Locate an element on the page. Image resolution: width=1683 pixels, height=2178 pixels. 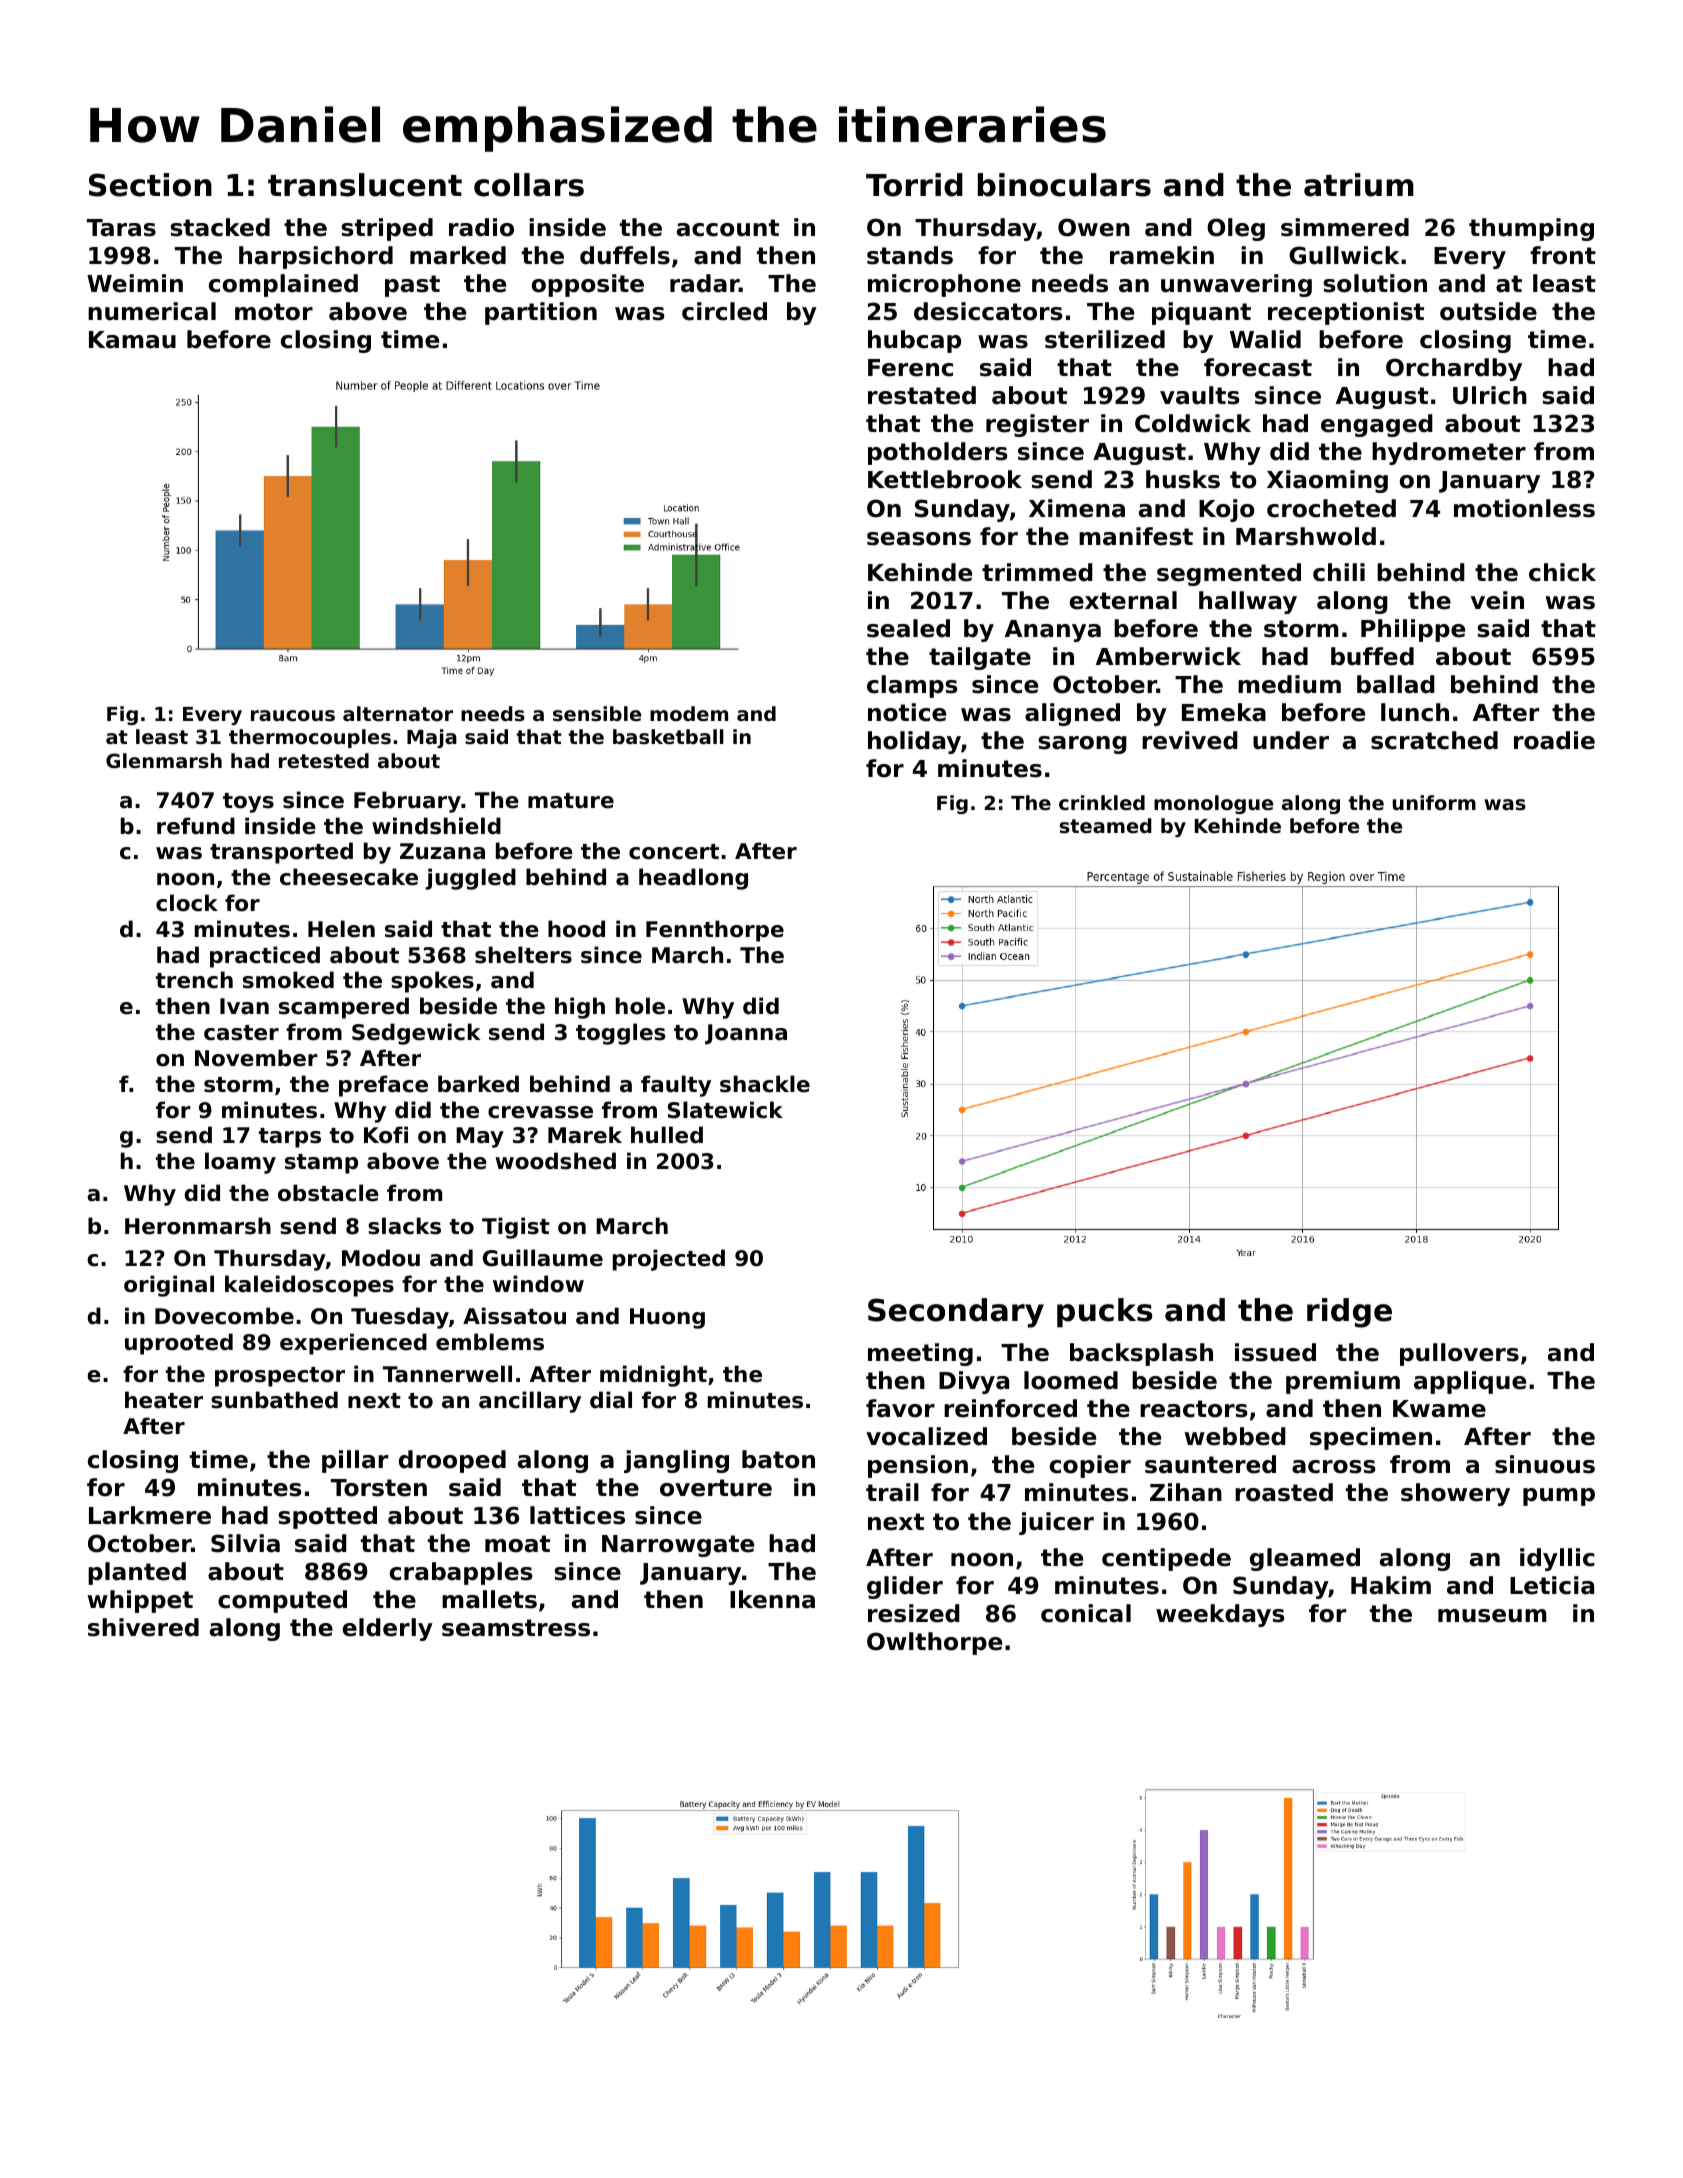
seasons is located at coordinates (919, 539).
